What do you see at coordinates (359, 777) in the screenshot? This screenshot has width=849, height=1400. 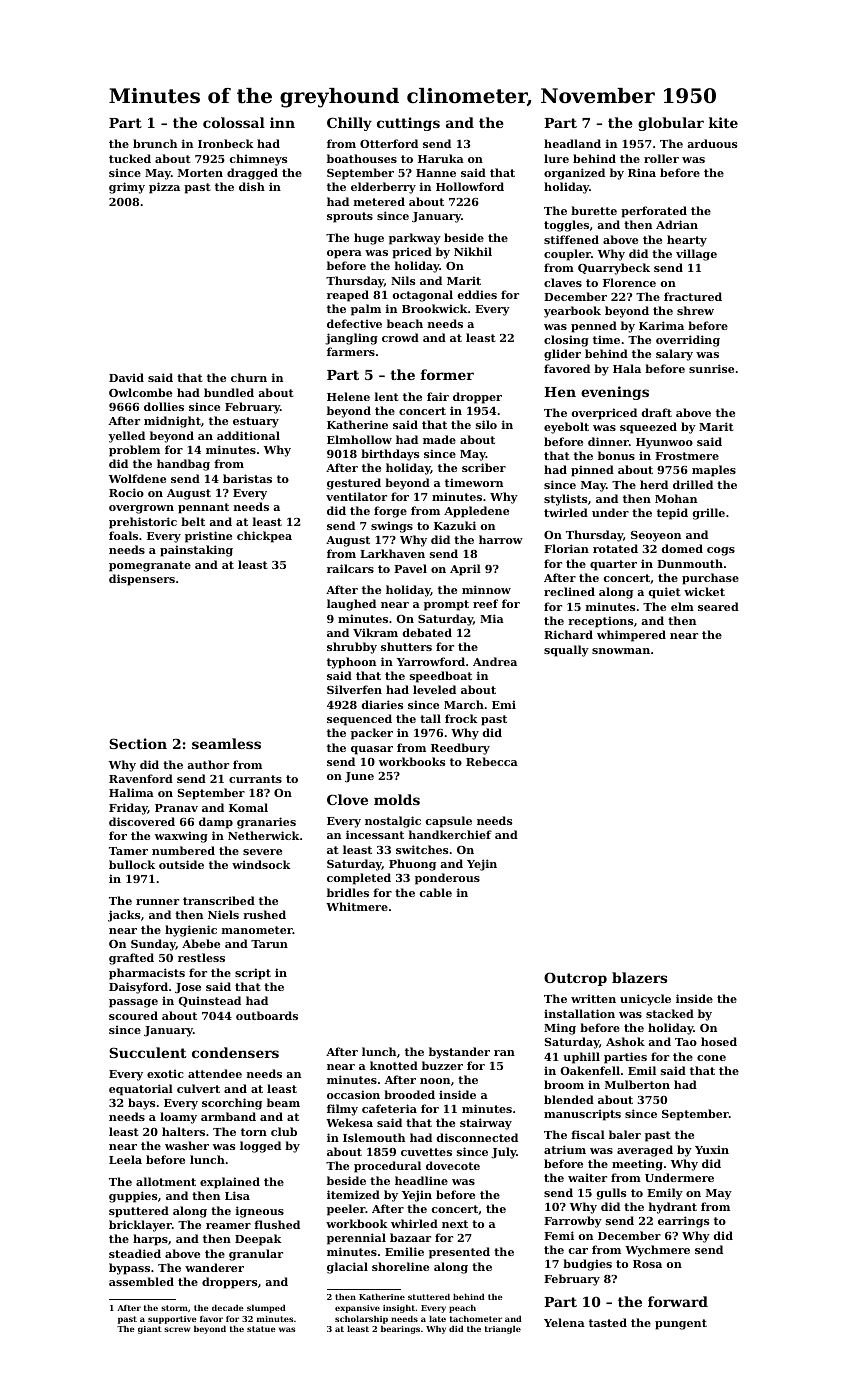 I see `June` at bounding box center [359, 777].
